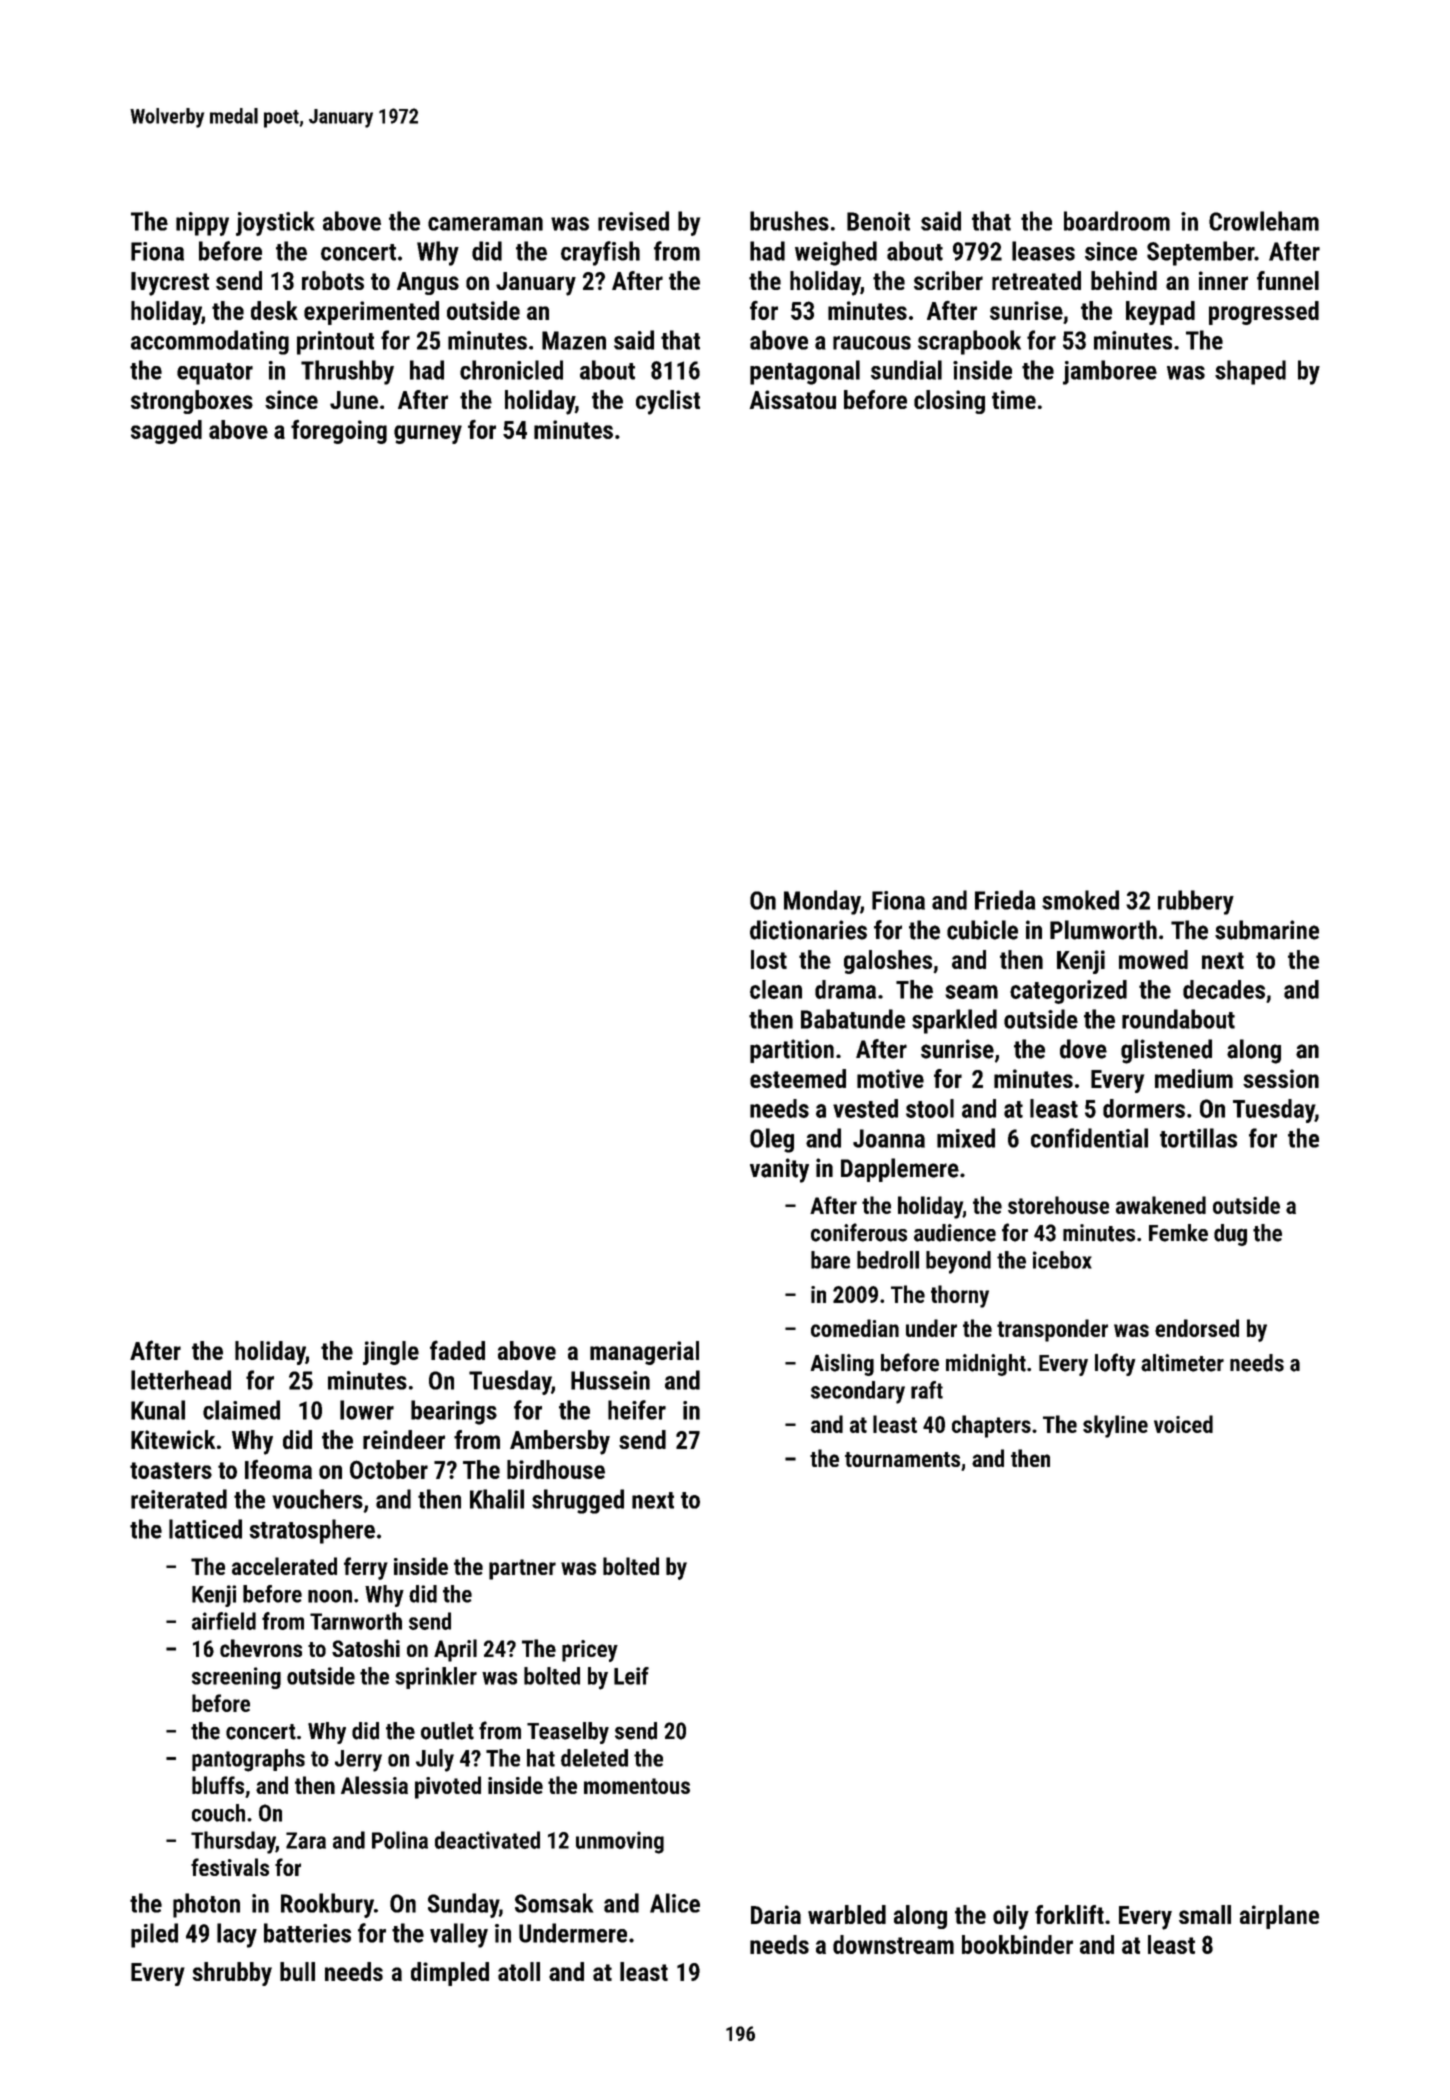 The image size is (1450, 2100). Describe the element at coordinates (428, 434) in the screenshot. I see `gurney` at that location.
